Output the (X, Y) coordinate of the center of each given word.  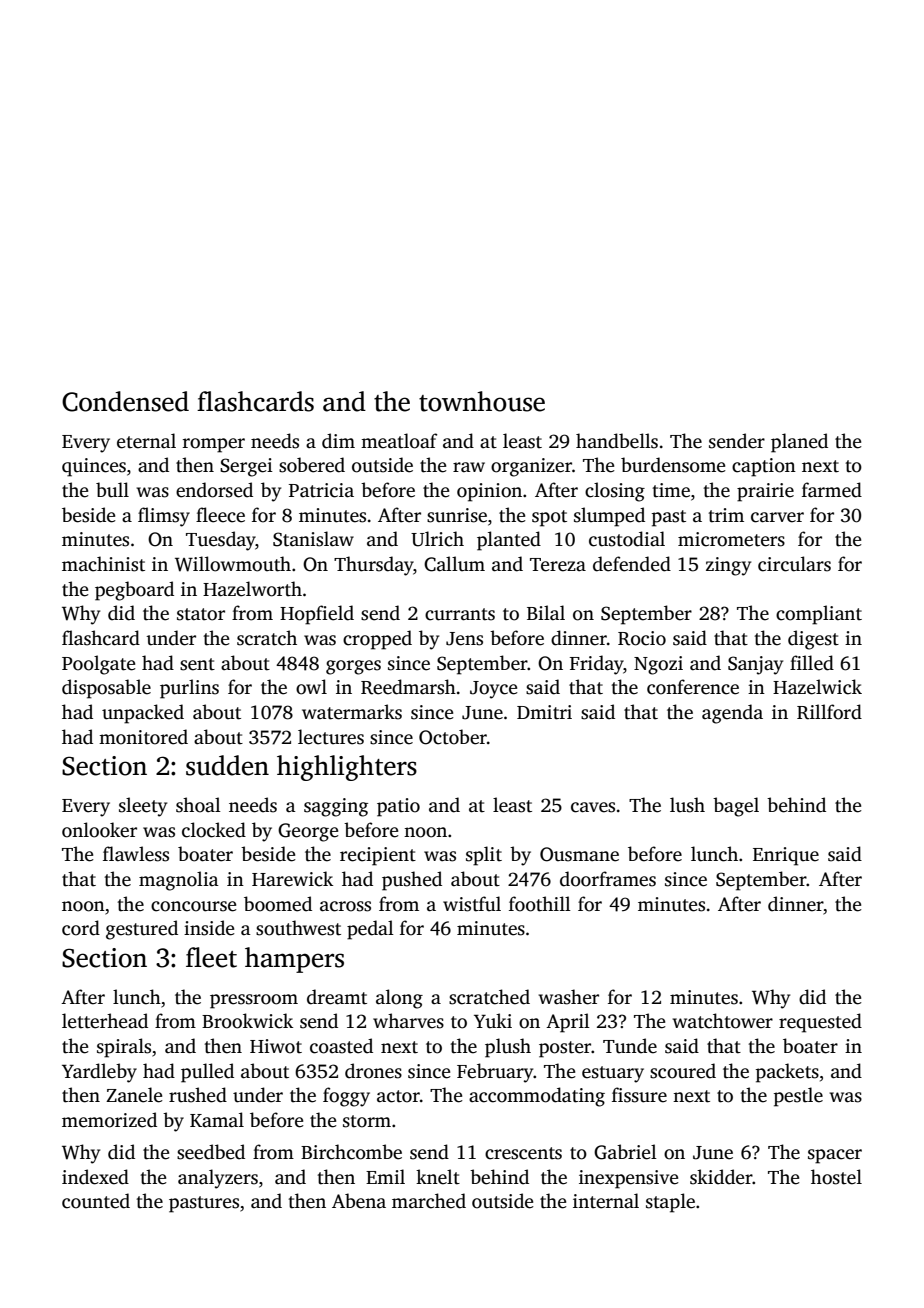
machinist (103, 564)
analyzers (218, 1179)
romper (214, 445)
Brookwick (247, 1021)
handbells (617, 441)
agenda (732, 714)
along (399, 999)
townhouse (482, 401)
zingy (728, 566)
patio (398, 807)
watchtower (722, 1021)
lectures (331, 737)
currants (460, 614)
